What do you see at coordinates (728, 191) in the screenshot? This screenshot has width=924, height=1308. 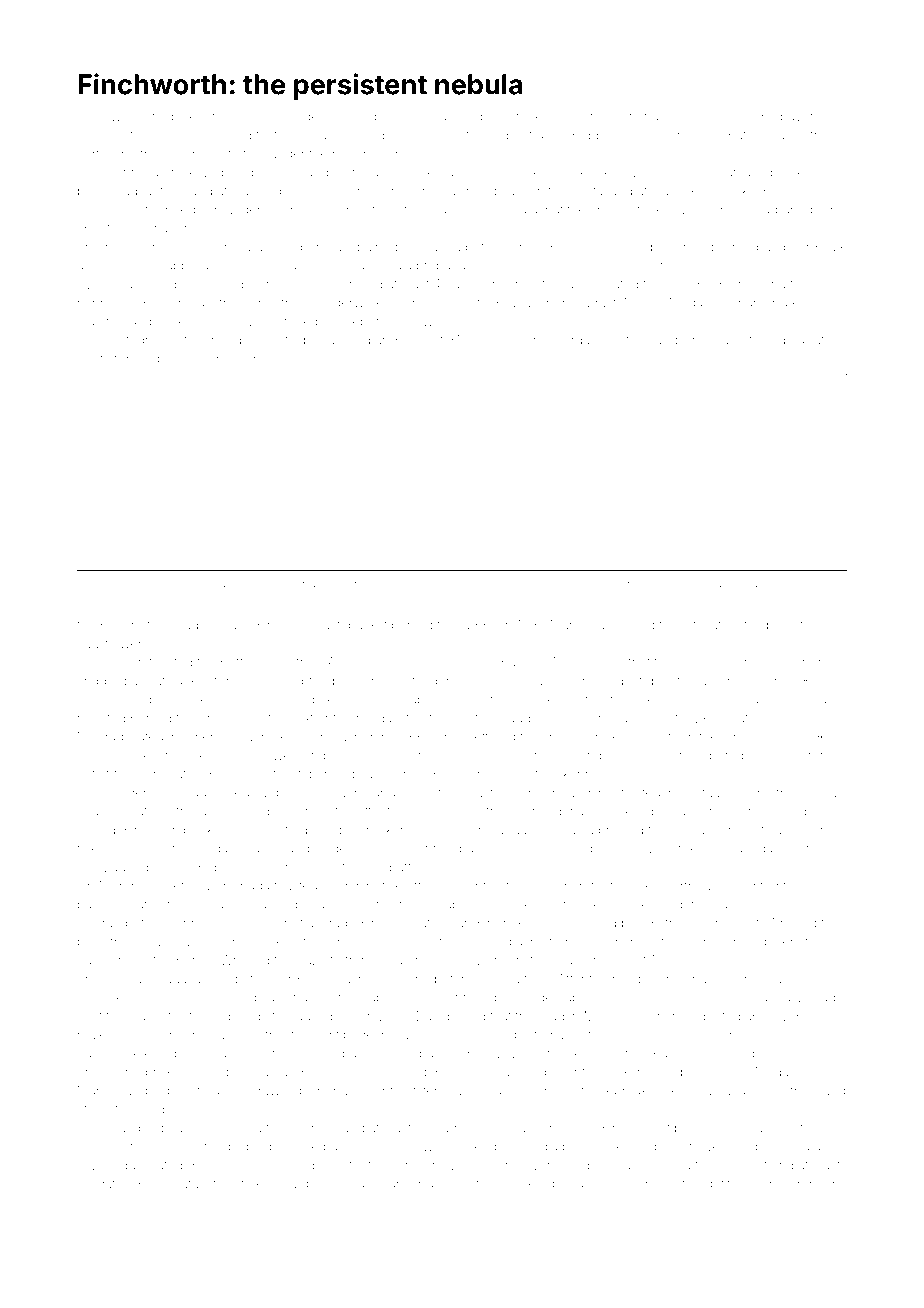 I see `asterisks` at bounding box center [728, 191].
